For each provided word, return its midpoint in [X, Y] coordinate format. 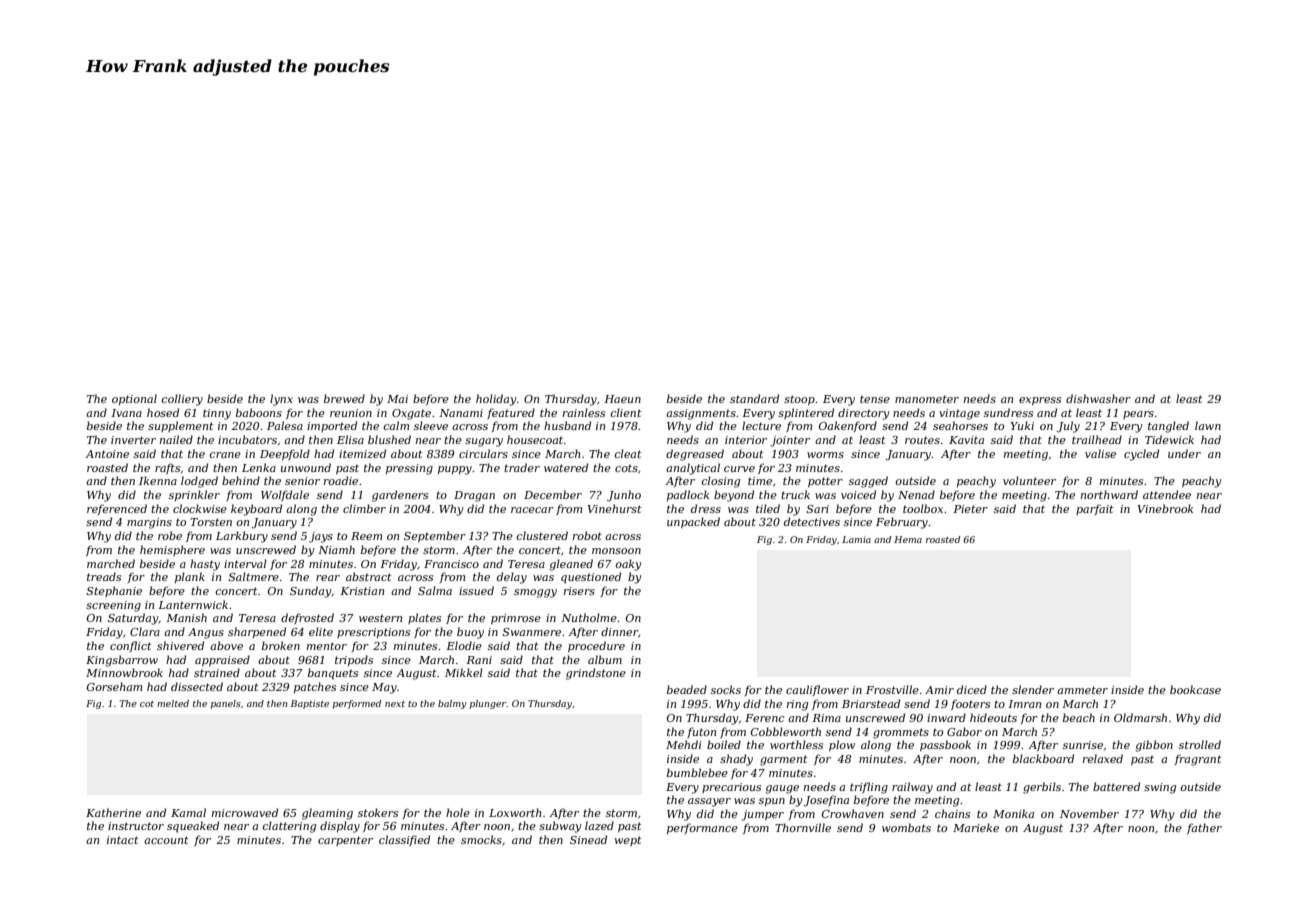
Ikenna [158, 480]
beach [1079, 717]
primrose [516, 619]
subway [560, 827]
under [1184, 453]
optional [134, 399]
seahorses [960, 425]
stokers [378, 812]
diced [972, 689]
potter [825, 482]
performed [356, 704]
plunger [488, 704]
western [380, 618]
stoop [799, 400]
